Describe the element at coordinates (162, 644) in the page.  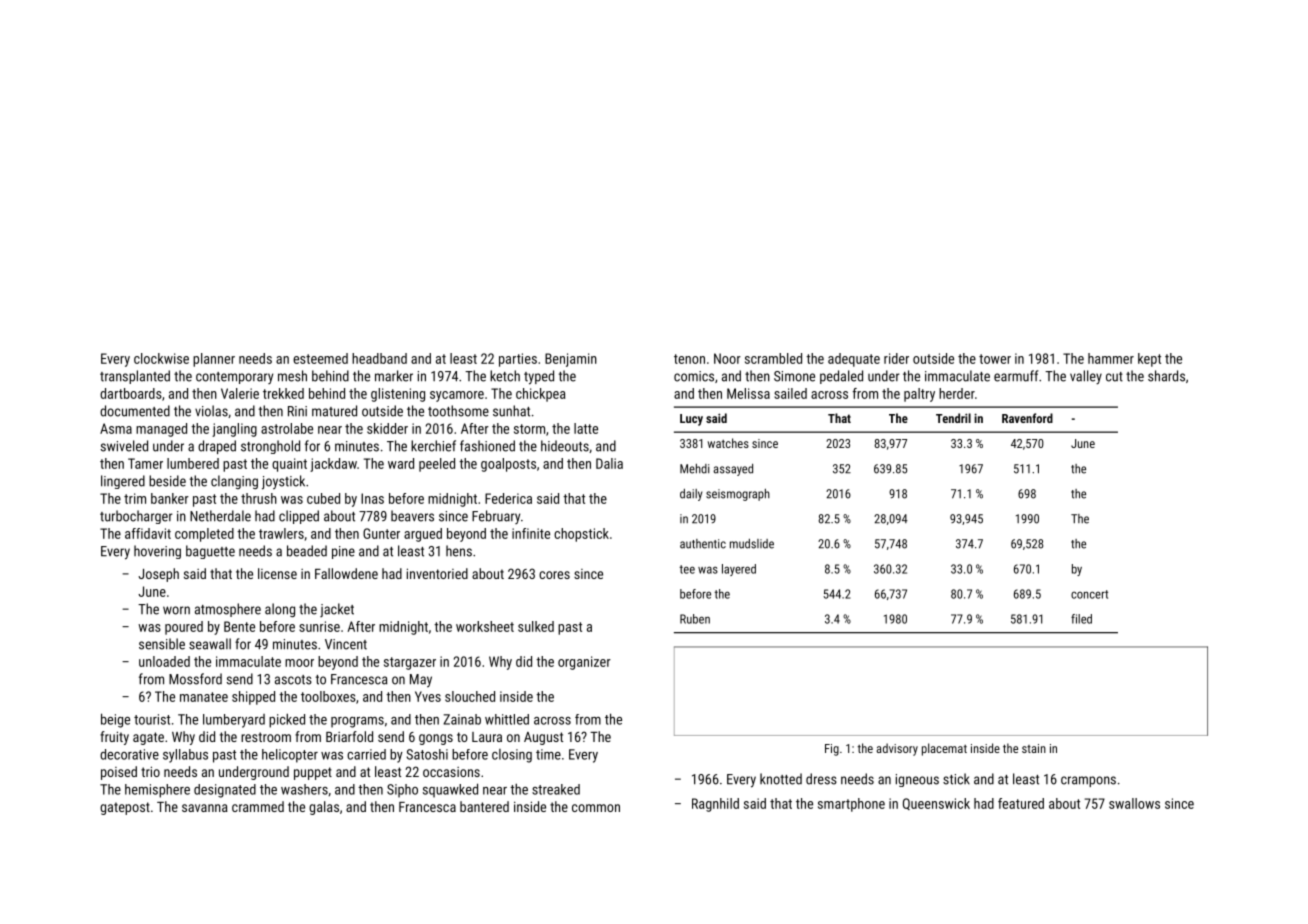
I see `sensible` at that location.
